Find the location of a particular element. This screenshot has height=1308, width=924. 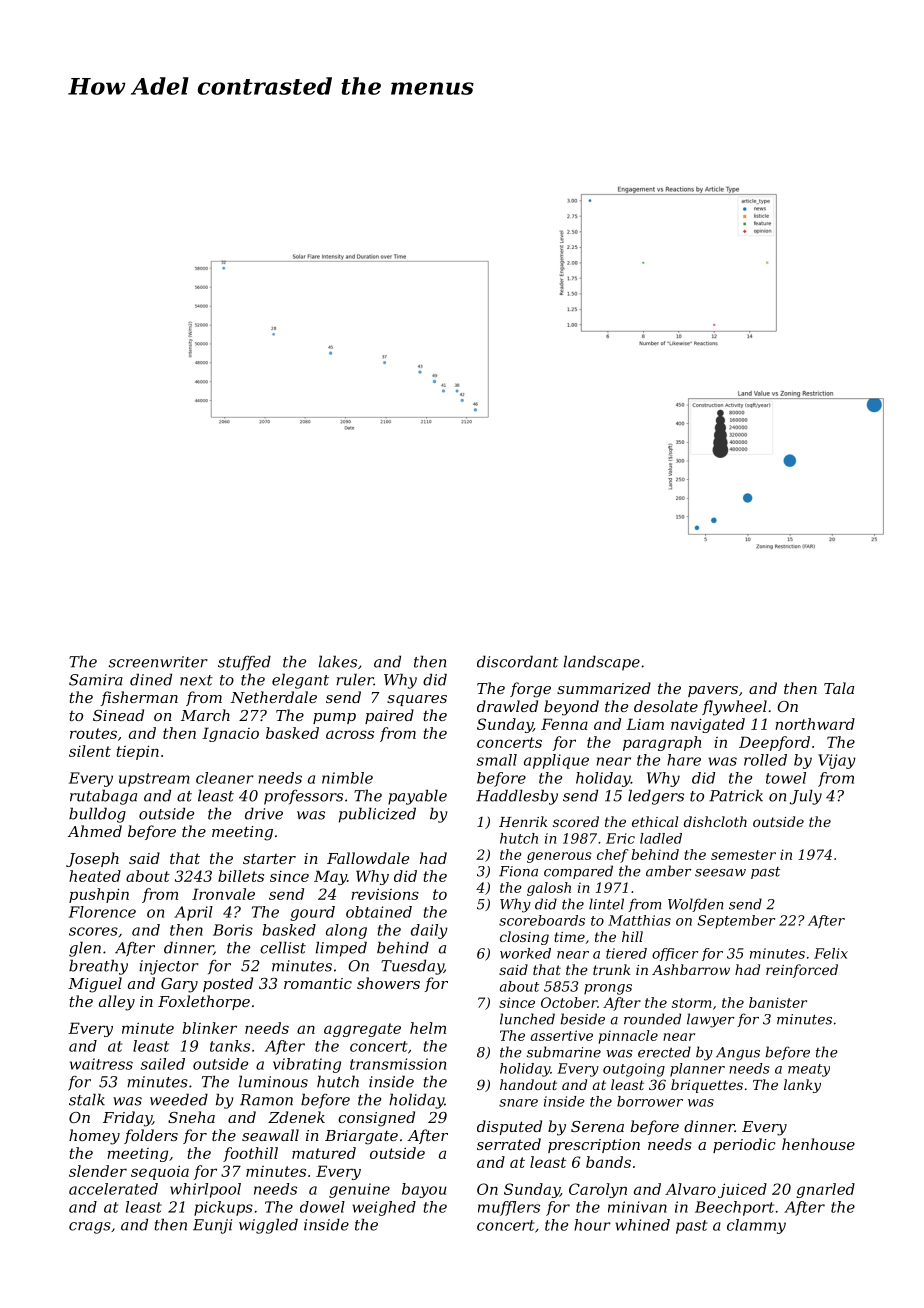

discordant is located at coordinates (517, 661).
